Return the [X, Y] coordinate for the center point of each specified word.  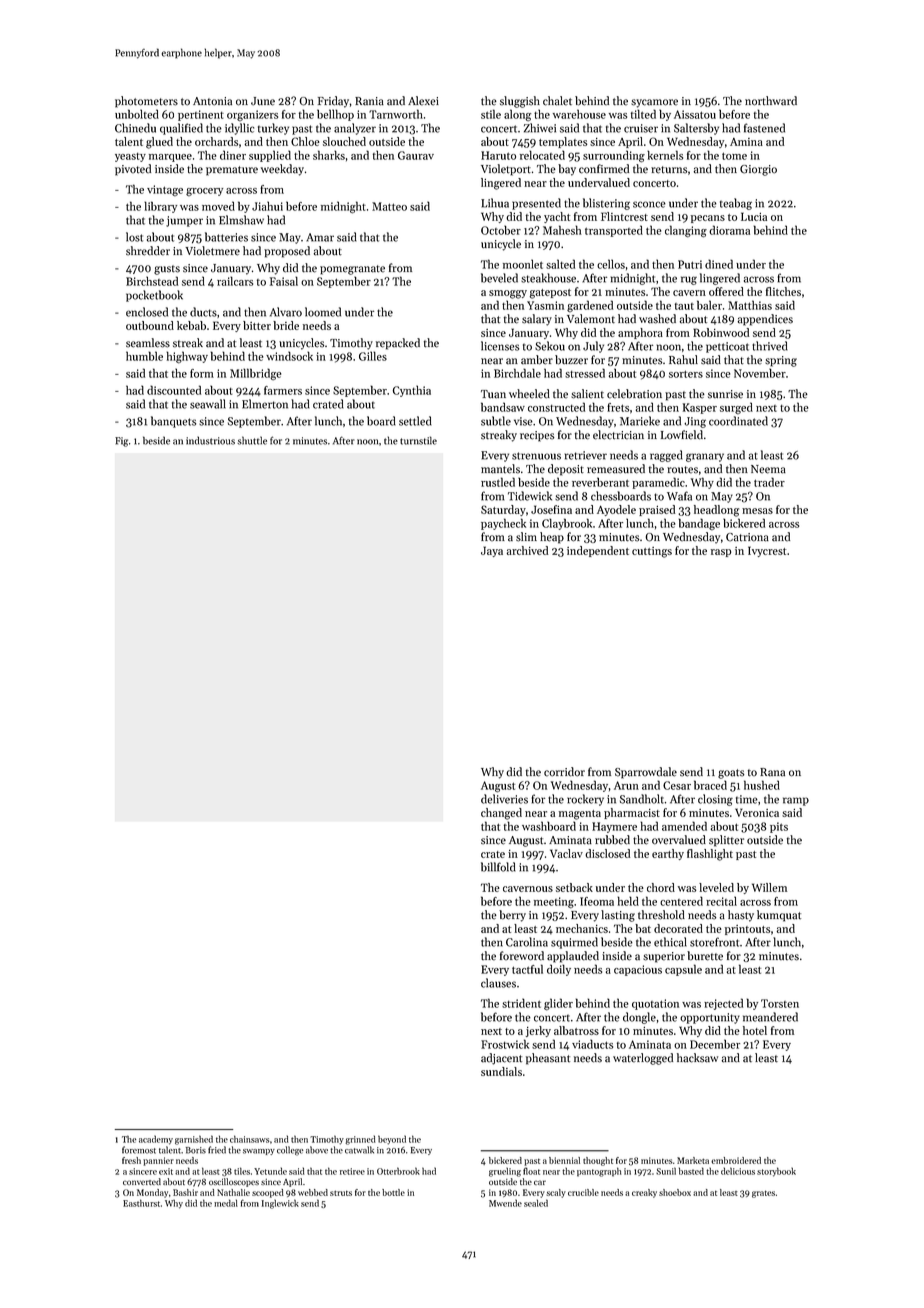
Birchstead [152, 281]
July [593, 347]
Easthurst [141, 1203]
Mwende [505, 1203]
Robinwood [721, 332]
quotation [655, 1004]
